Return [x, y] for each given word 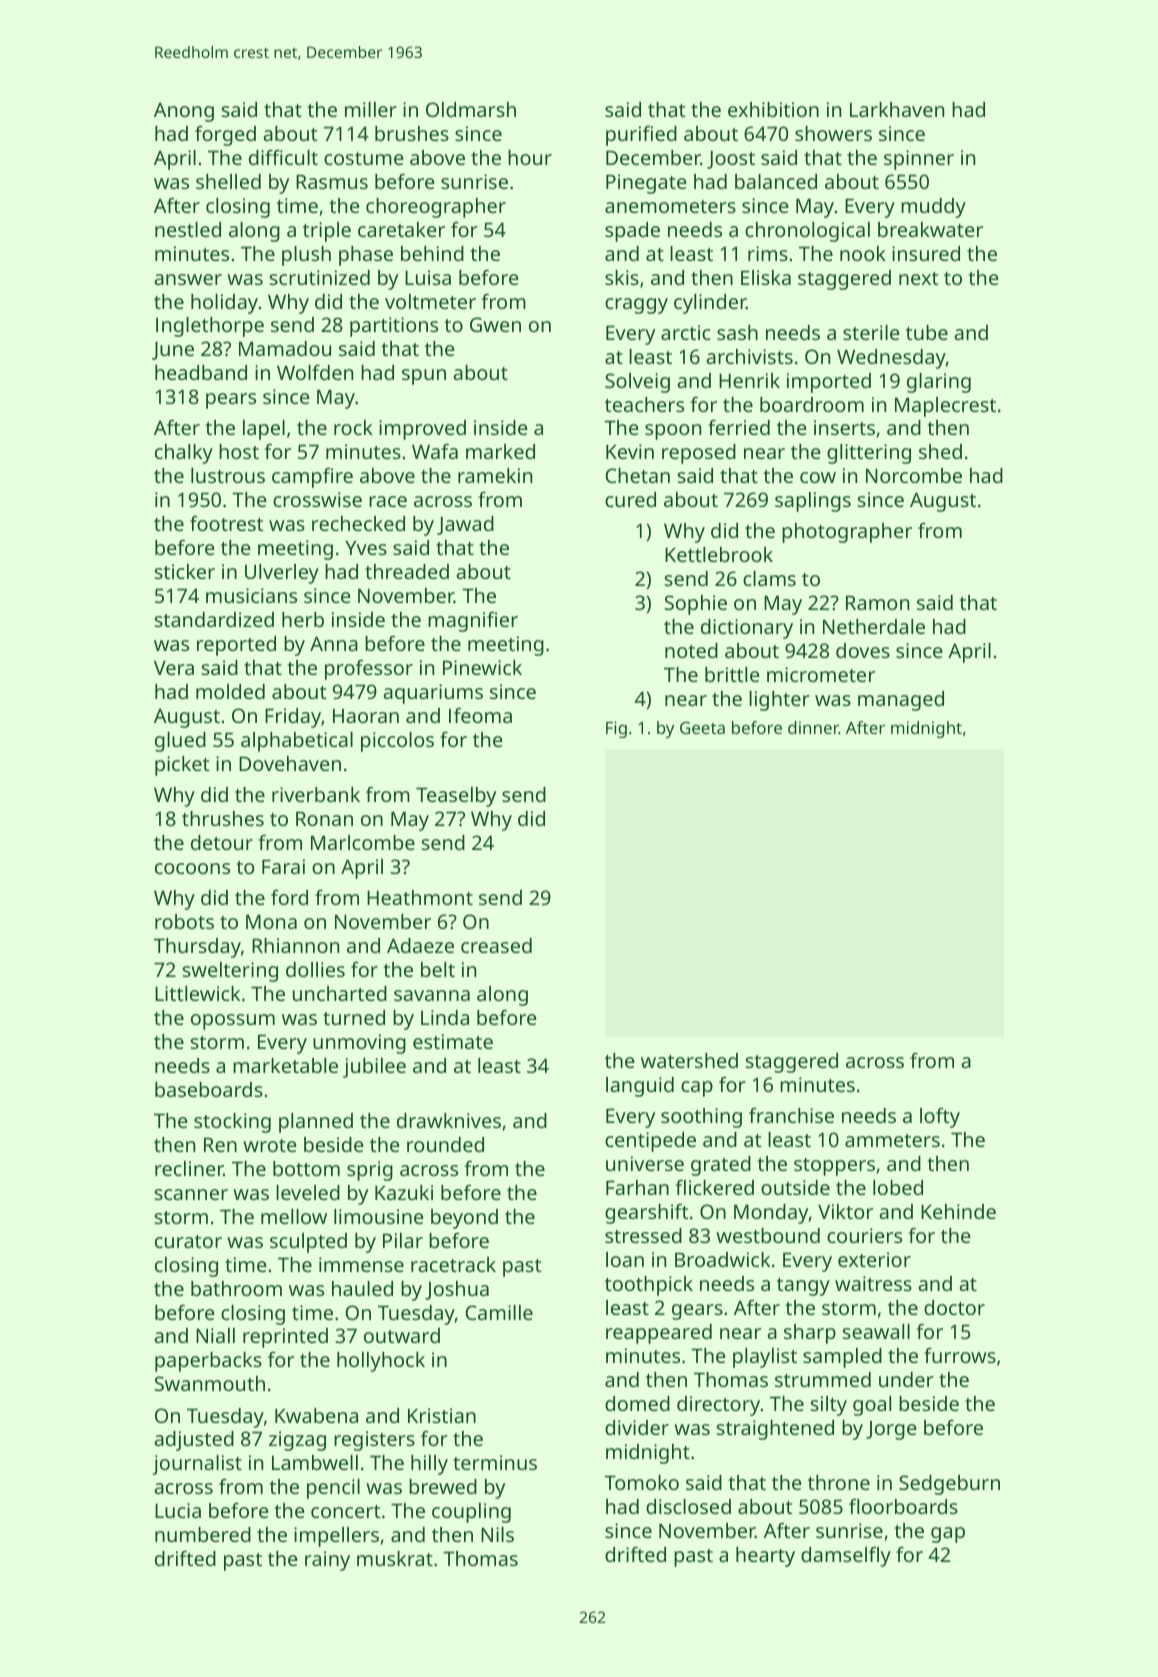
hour [530, 157]
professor [369, 670]
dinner [813, 727]
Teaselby [456, 797]
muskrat [395, 1558]
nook [863, 253]
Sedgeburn [949, 1485]
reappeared [659, 1334]
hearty [765, 1557]
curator [188, 1241]
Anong [184, 112]
